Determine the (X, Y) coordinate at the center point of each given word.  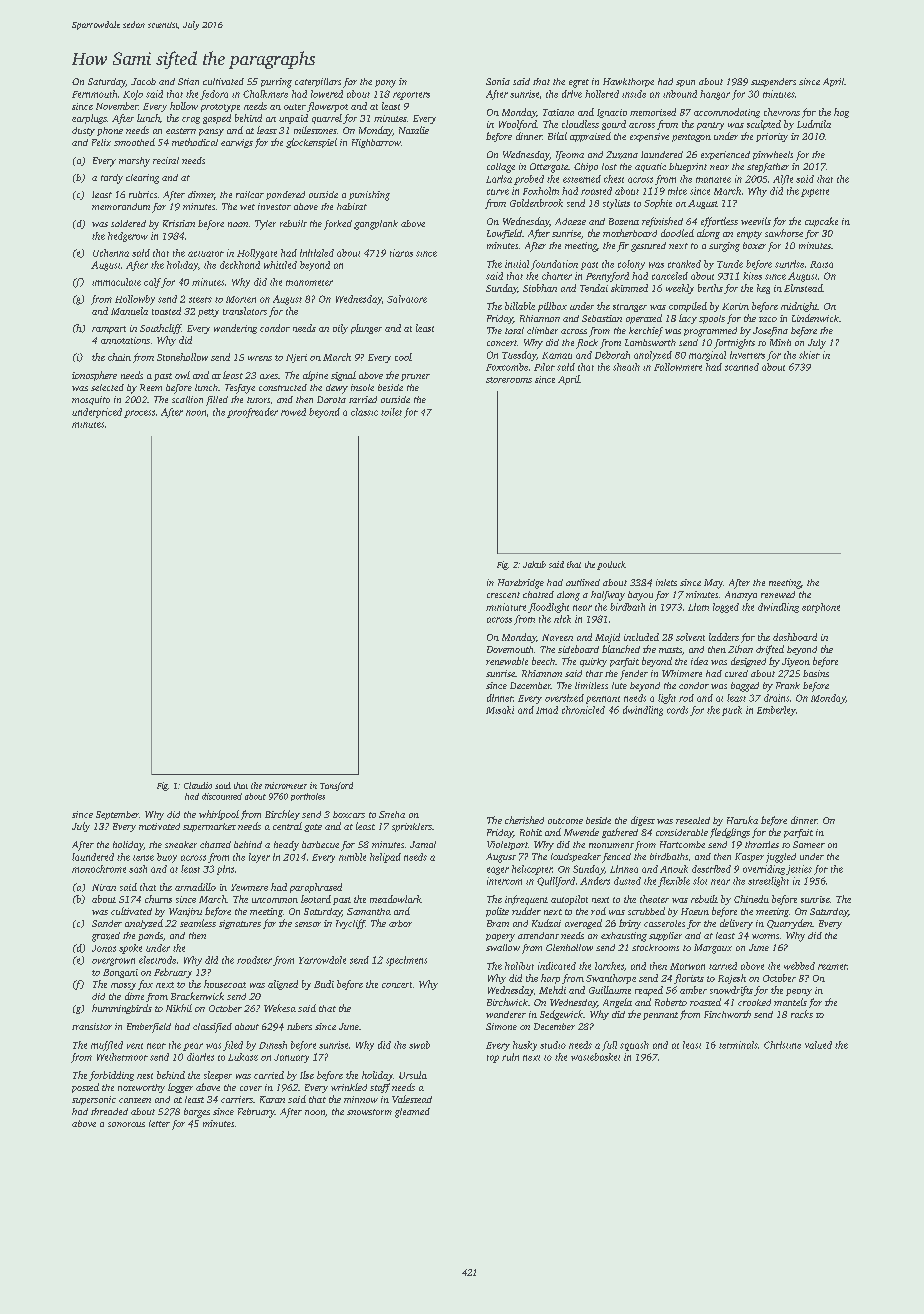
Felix (101, 142)
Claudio (198, 785)
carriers (237, 1099)
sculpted (764, 125)
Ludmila (814, 124)
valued (818, 1045)
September (117, 815)
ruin (510, 1057)
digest (643, 821)
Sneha (392, 814)
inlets (666, 582)
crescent (503, 595)
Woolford (518, 125)
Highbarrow (376, 143)
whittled (280, 265)
